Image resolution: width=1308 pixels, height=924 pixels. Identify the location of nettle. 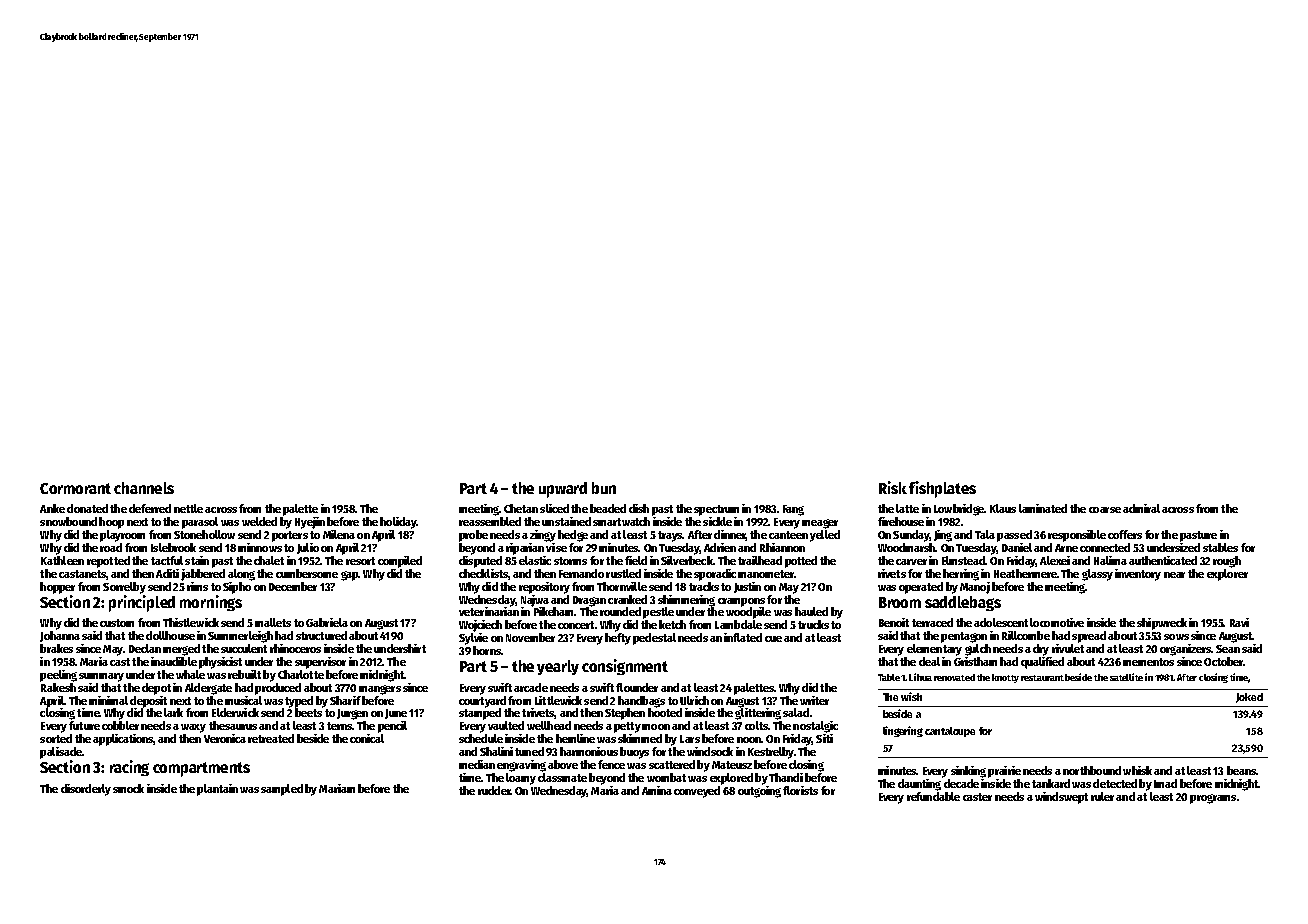
(188, 508).
